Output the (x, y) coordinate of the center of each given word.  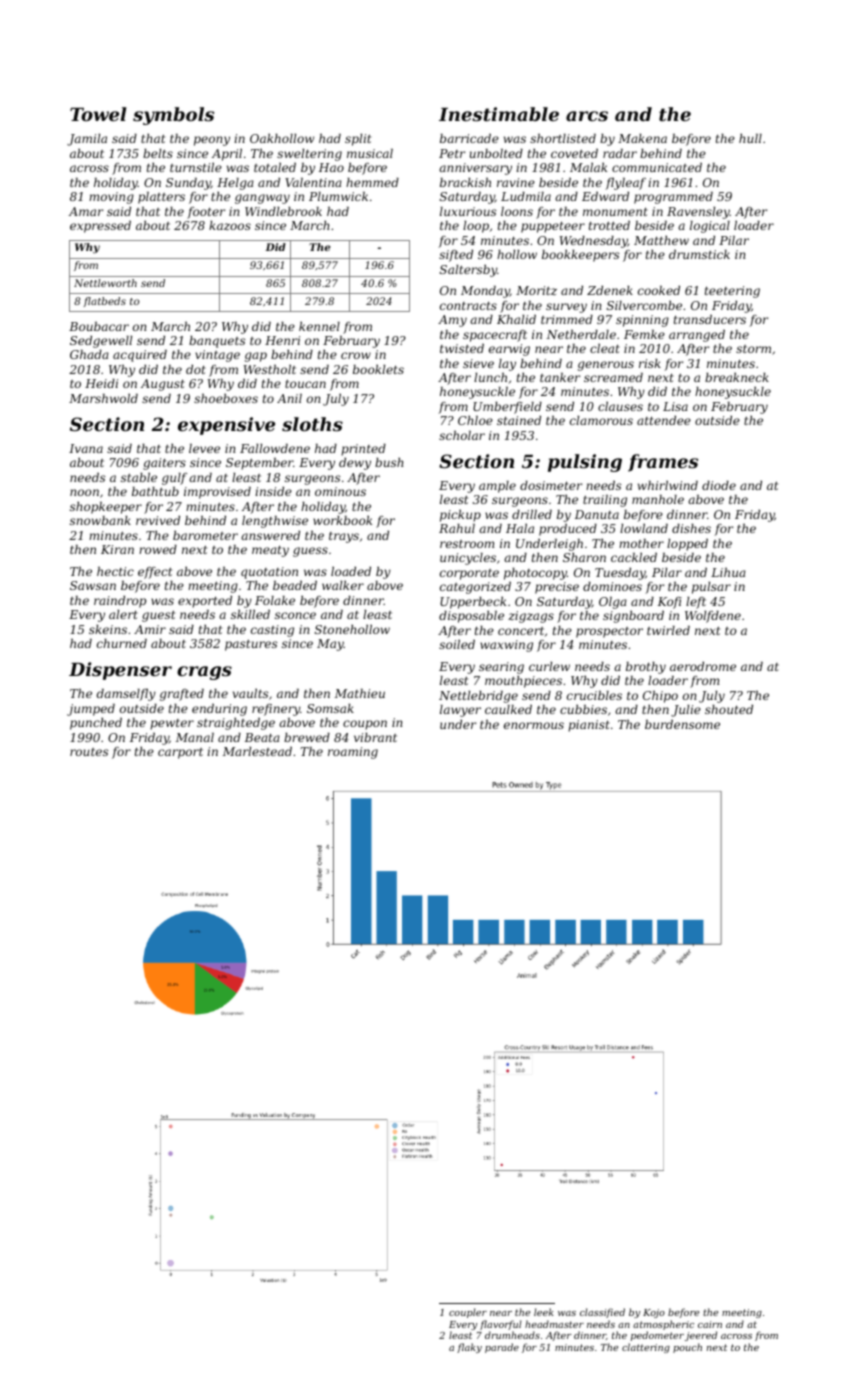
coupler (468, 1313)
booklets (378, 369)
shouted (729, 709)
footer (206, 213)
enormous (534, 725)
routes (89, 752)
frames (663, 463)
